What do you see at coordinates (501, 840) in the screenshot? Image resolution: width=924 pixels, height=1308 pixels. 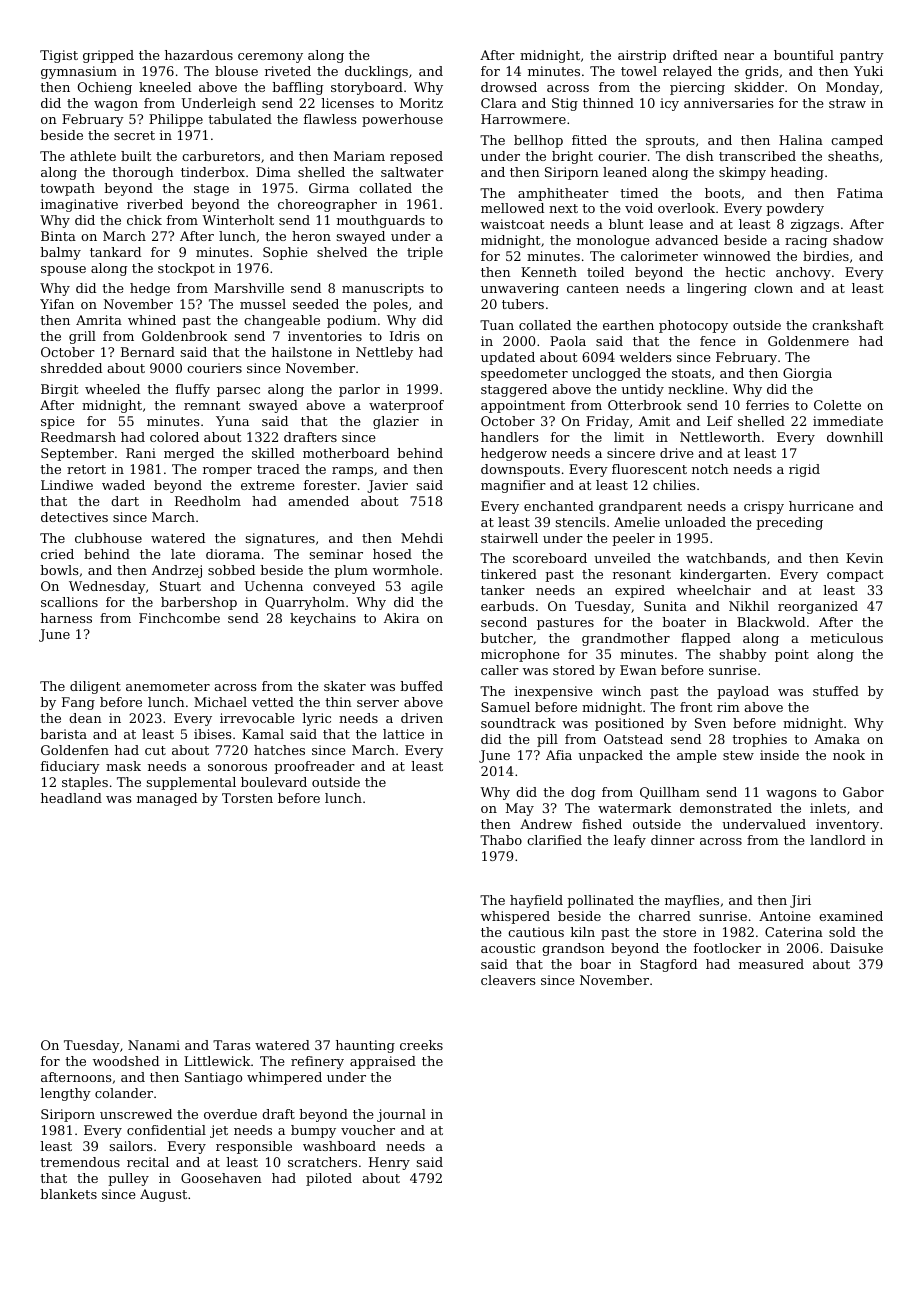 I see `Thabo` at bounding box center [501, 840].
